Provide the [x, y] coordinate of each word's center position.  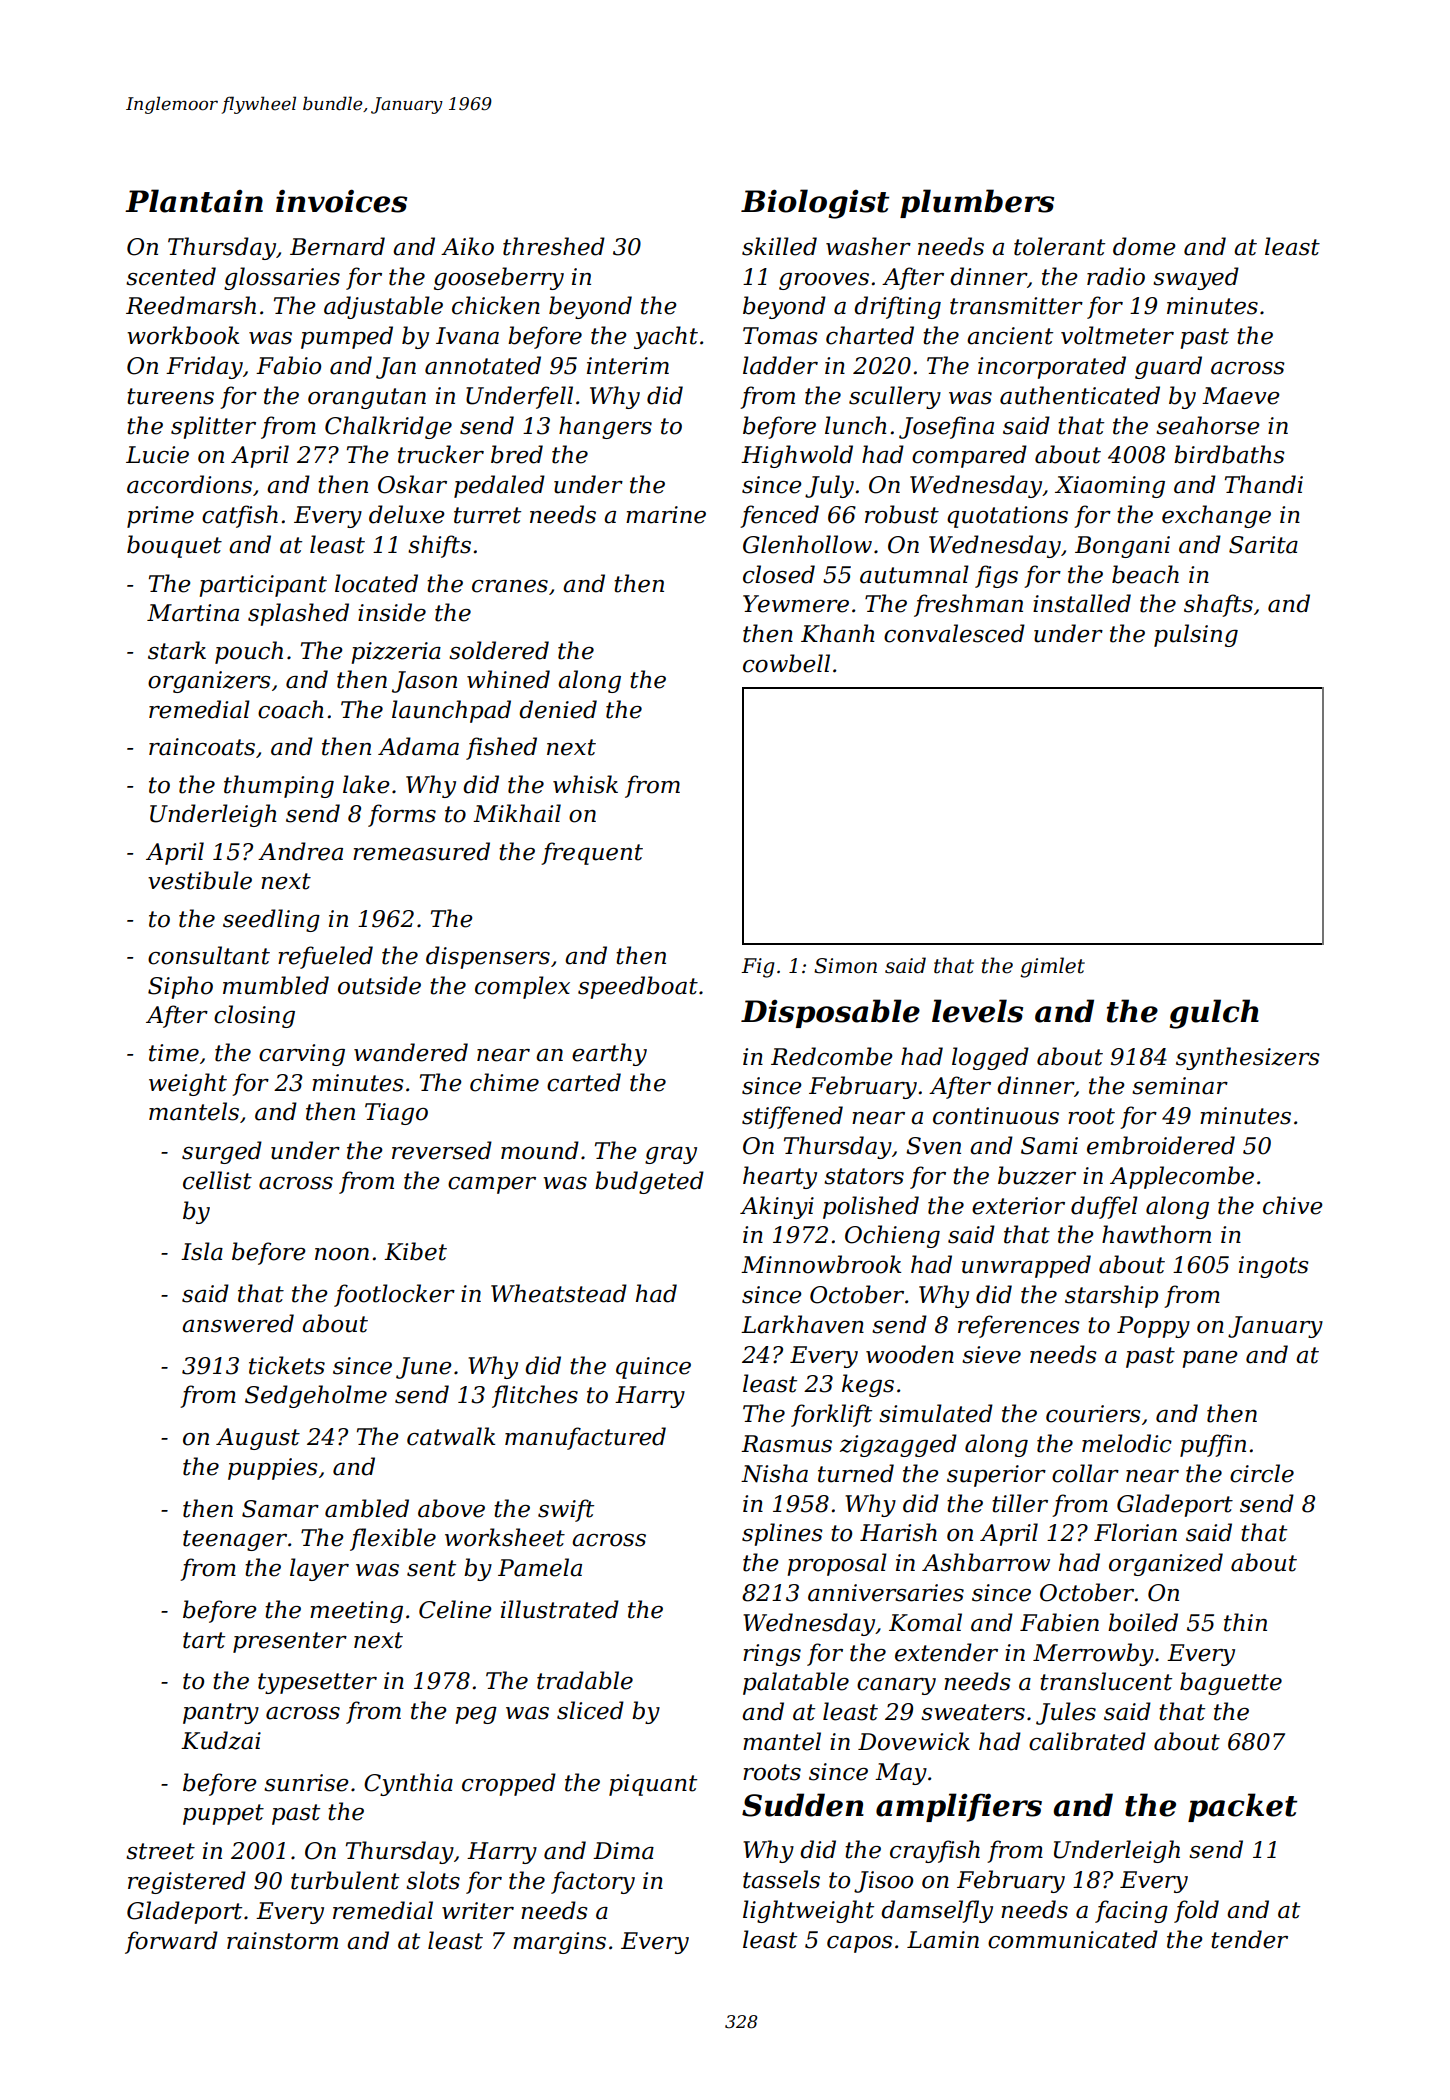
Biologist [815, 204]
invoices [341, 201]
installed [1082, 603]
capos [860, 1944]
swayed [1196, 278]
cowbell [786, 663]
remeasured [421, 851]
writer [478, 1911]
